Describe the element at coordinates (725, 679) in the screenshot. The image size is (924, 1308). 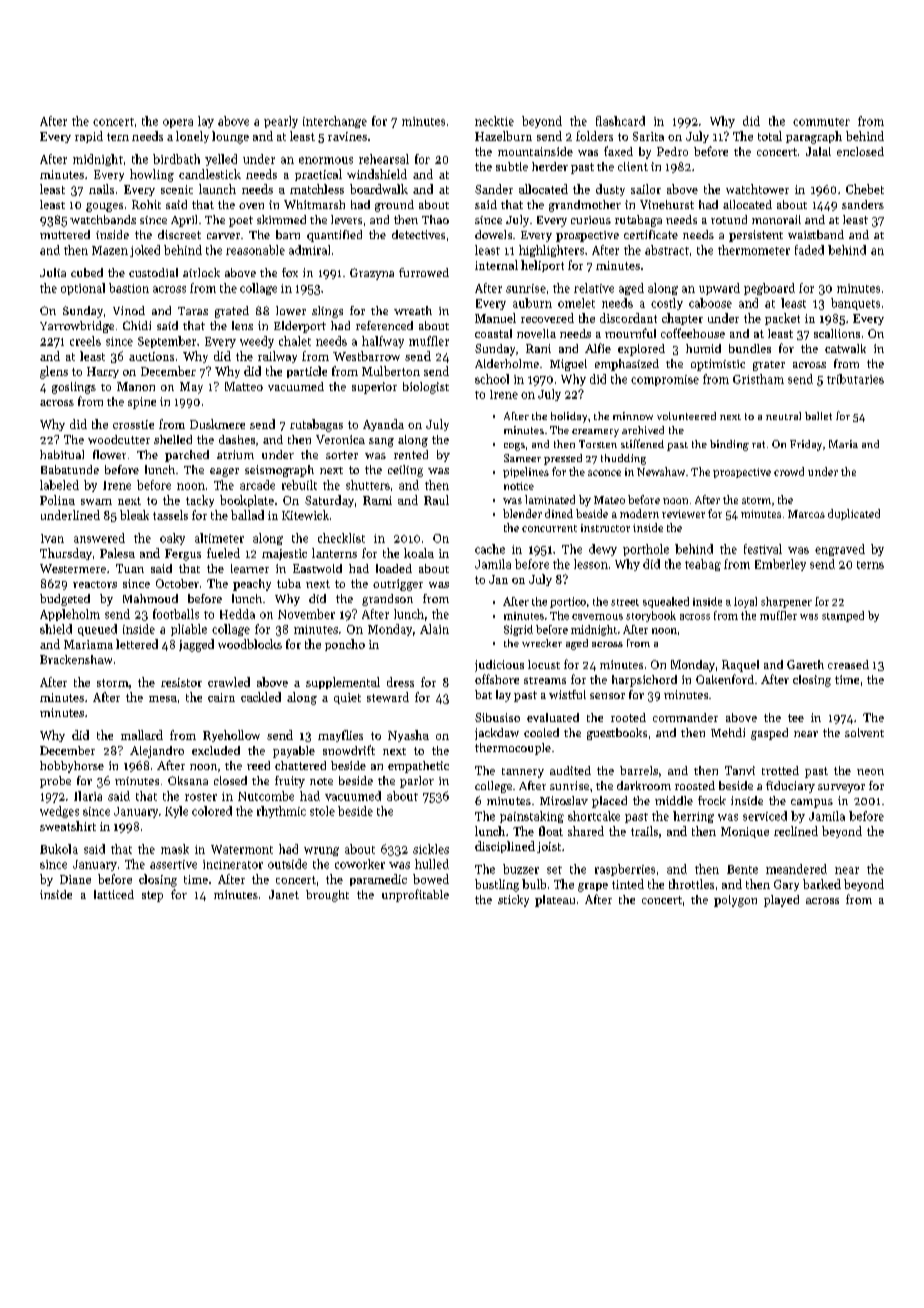
I see `Oakenford` at that location.
